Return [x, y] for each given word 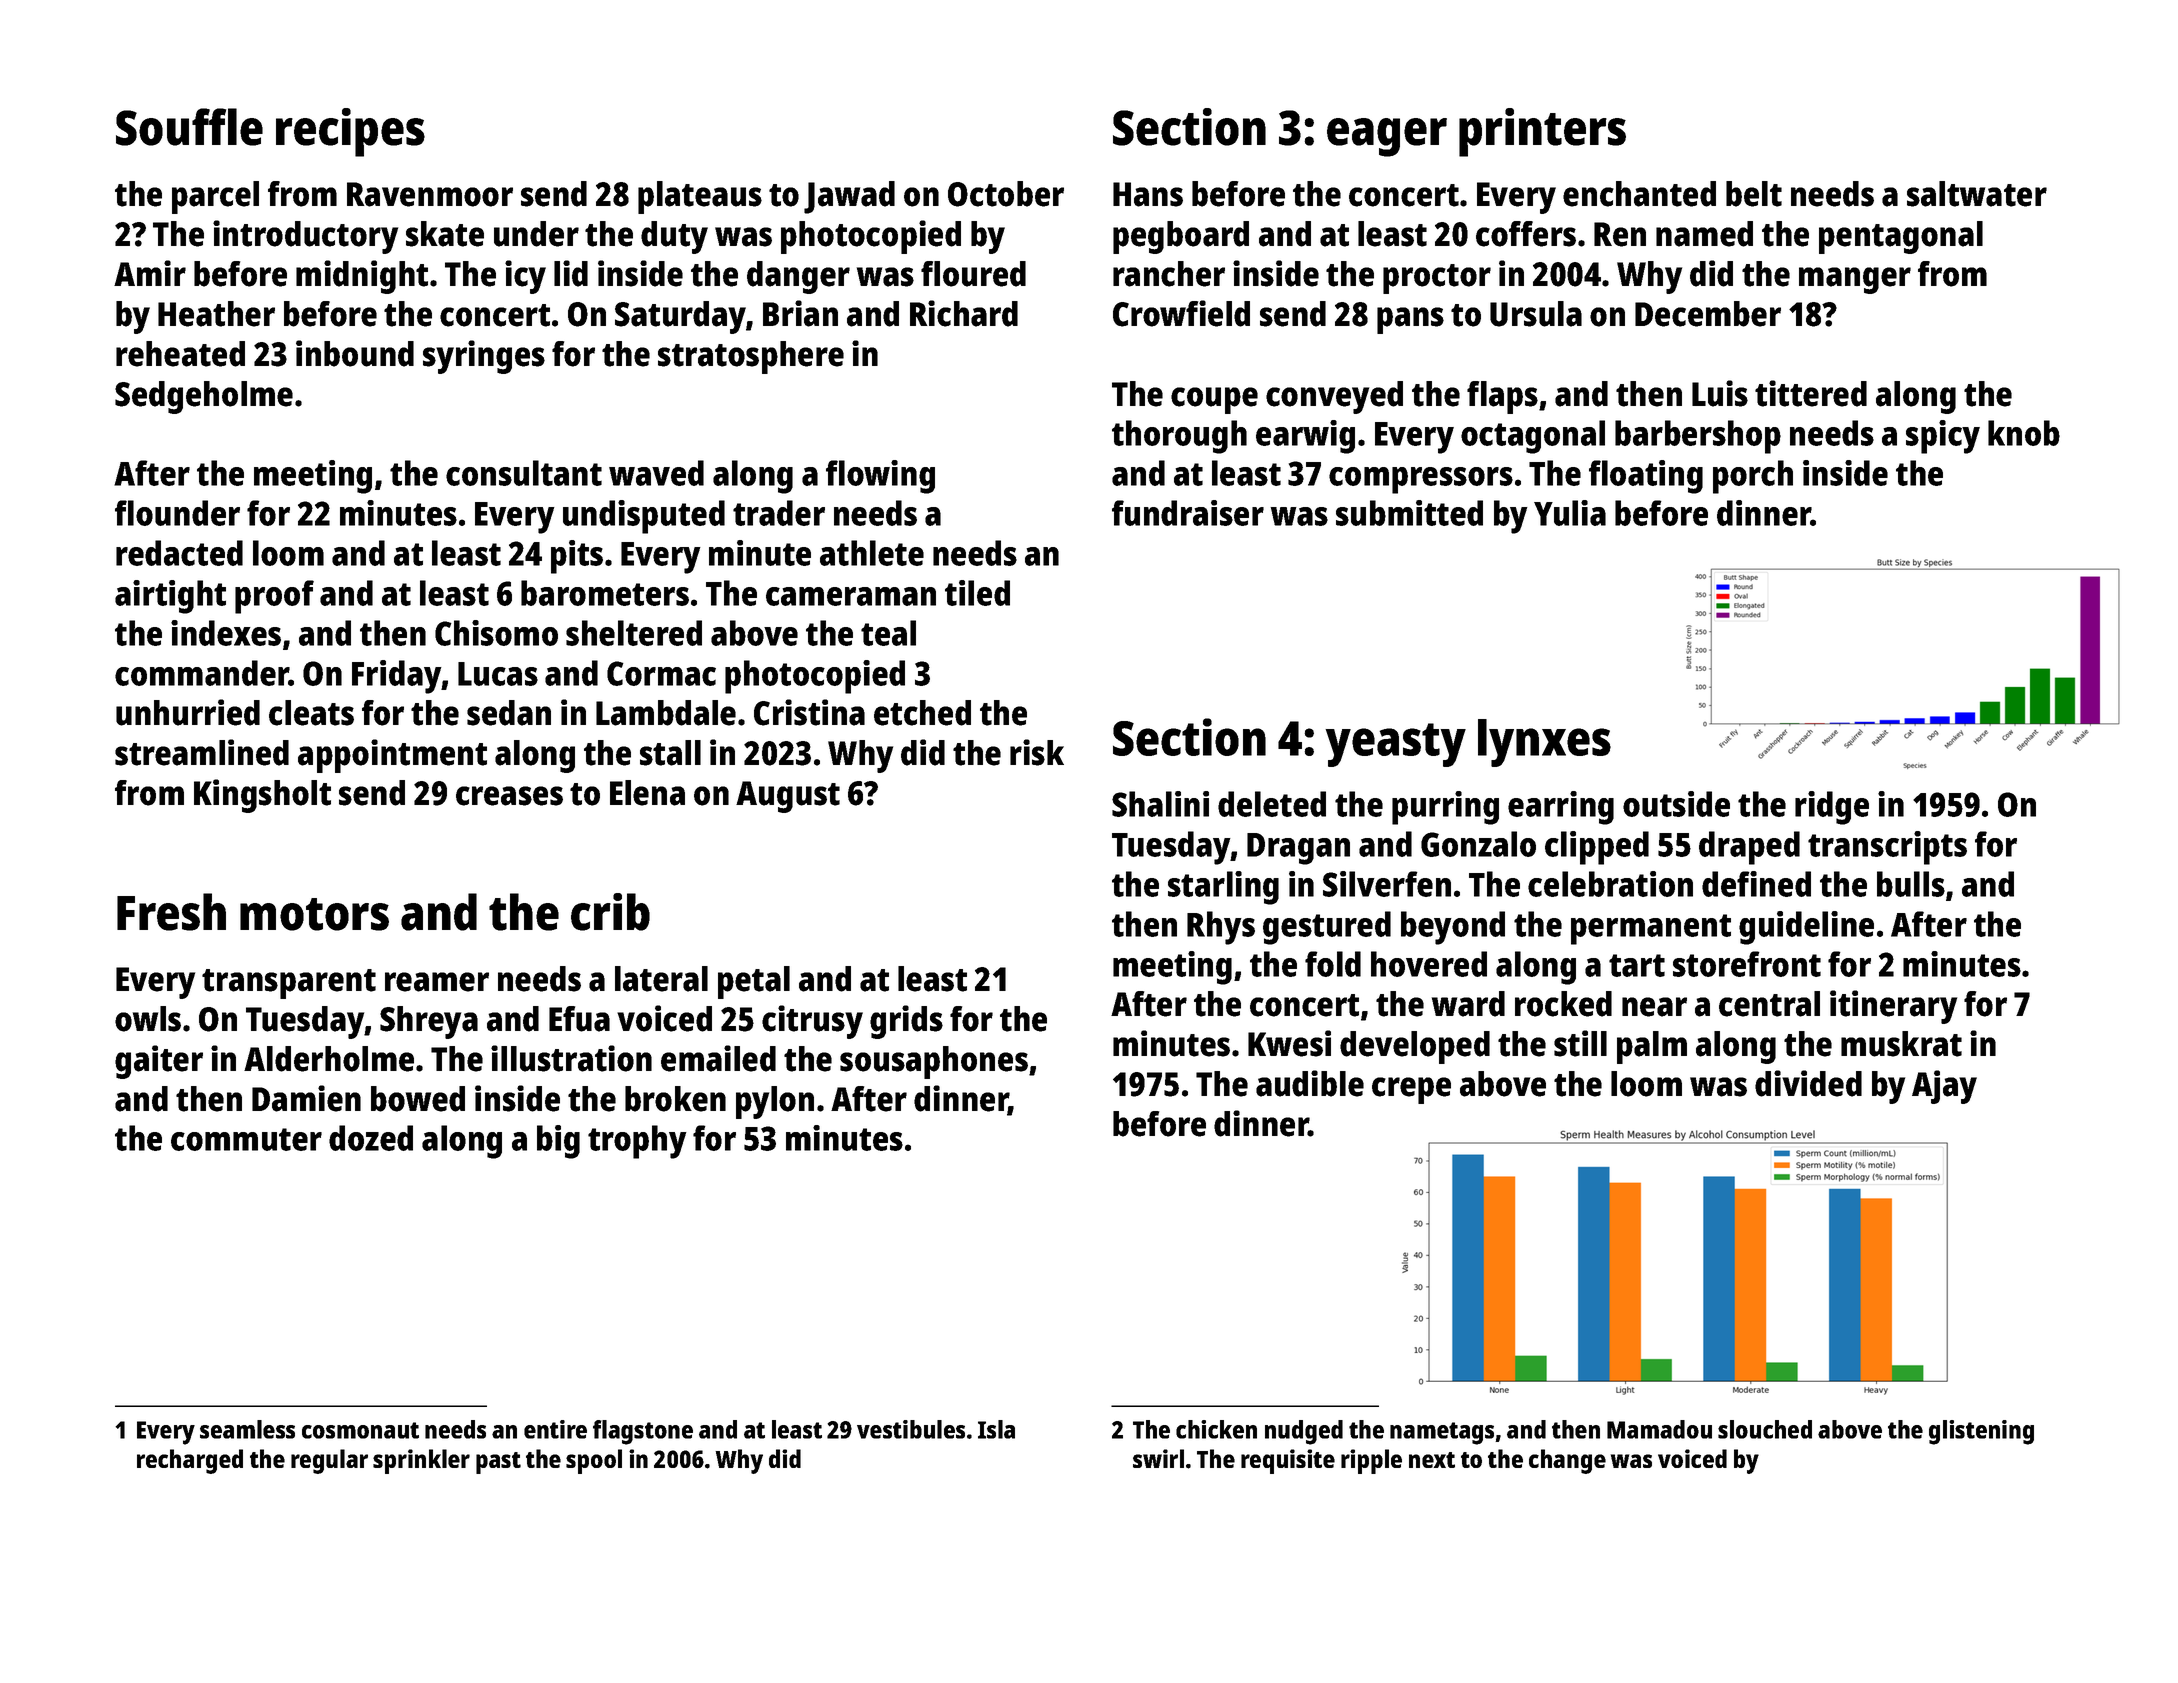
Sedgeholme [204, 397]
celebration [1610, 884]
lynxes [1544, 743]
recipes [350, 132]
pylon [775, 1102]
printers [1542, 132]
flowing [880, 477]
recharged [190, 1461]
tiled [977, 593]
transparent [289, 984]
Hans [1148, 194]
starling [1223, 888]
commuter [246, 1139]
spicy [1943, 437]
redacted [179, 553]
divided [1808, 1083]
